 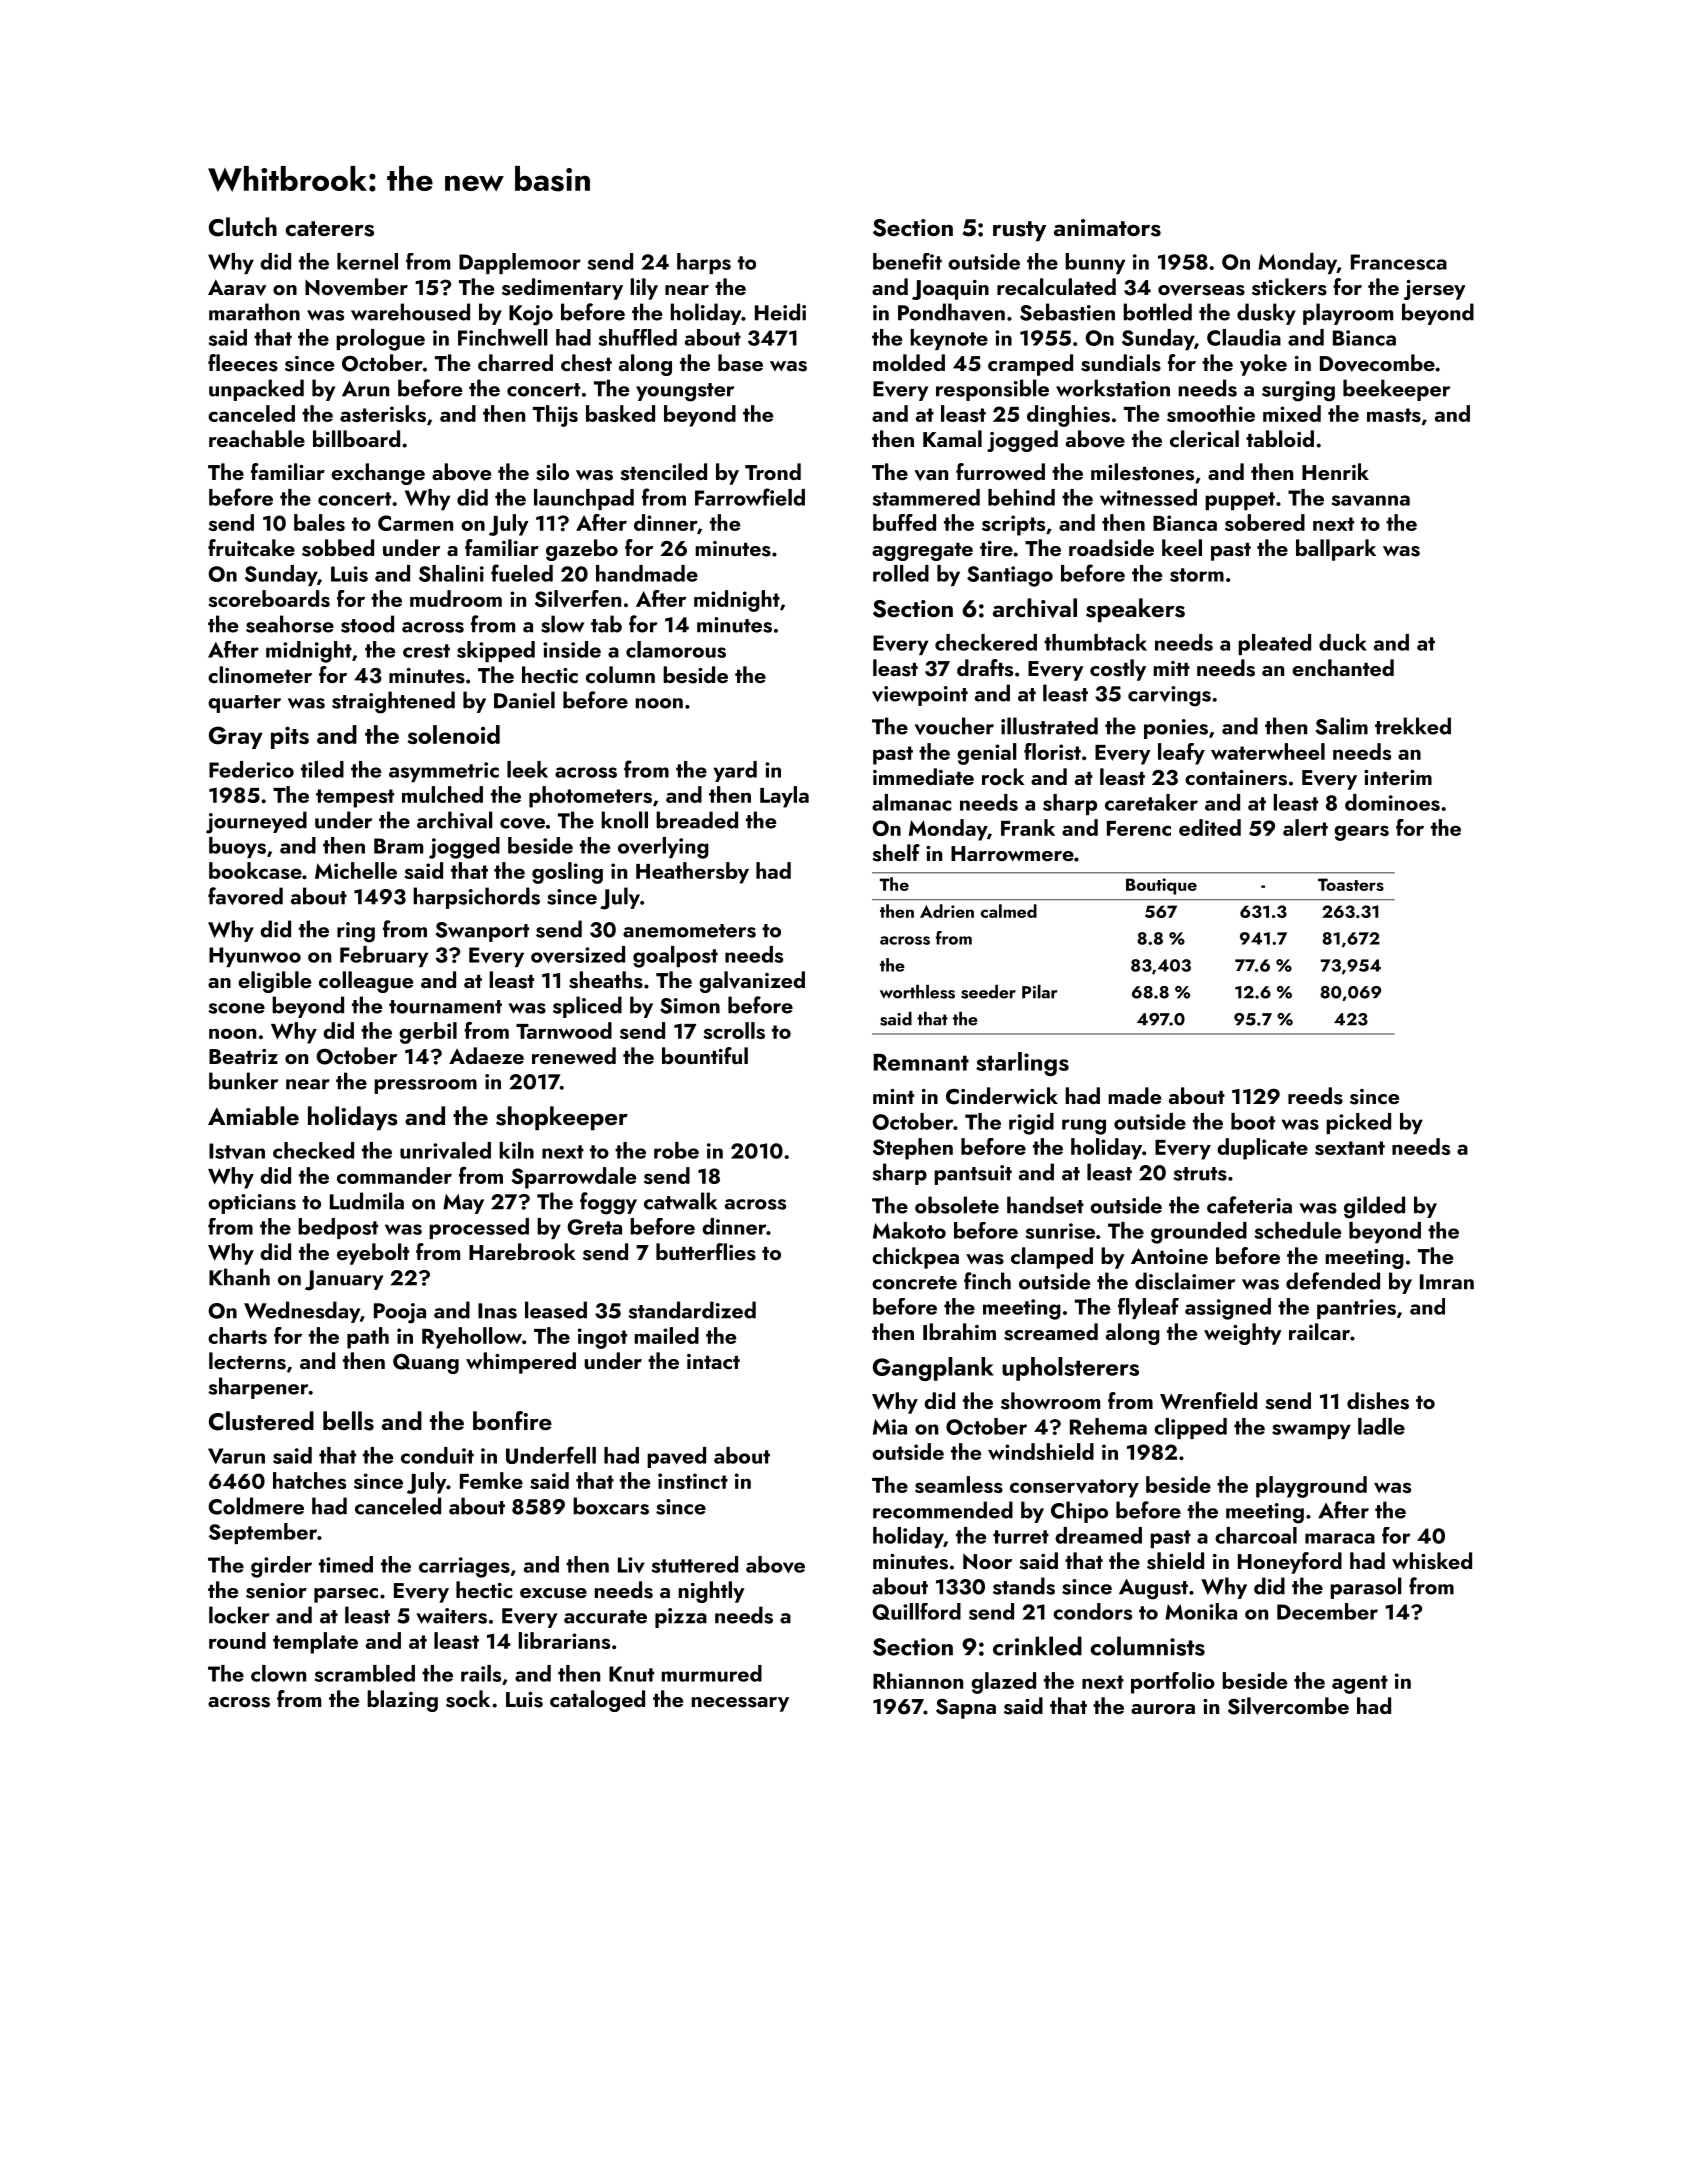 What do you see at coordinates (1333, 1281) in the page?
I see `defended` at bounding box center [1333, 1281].
